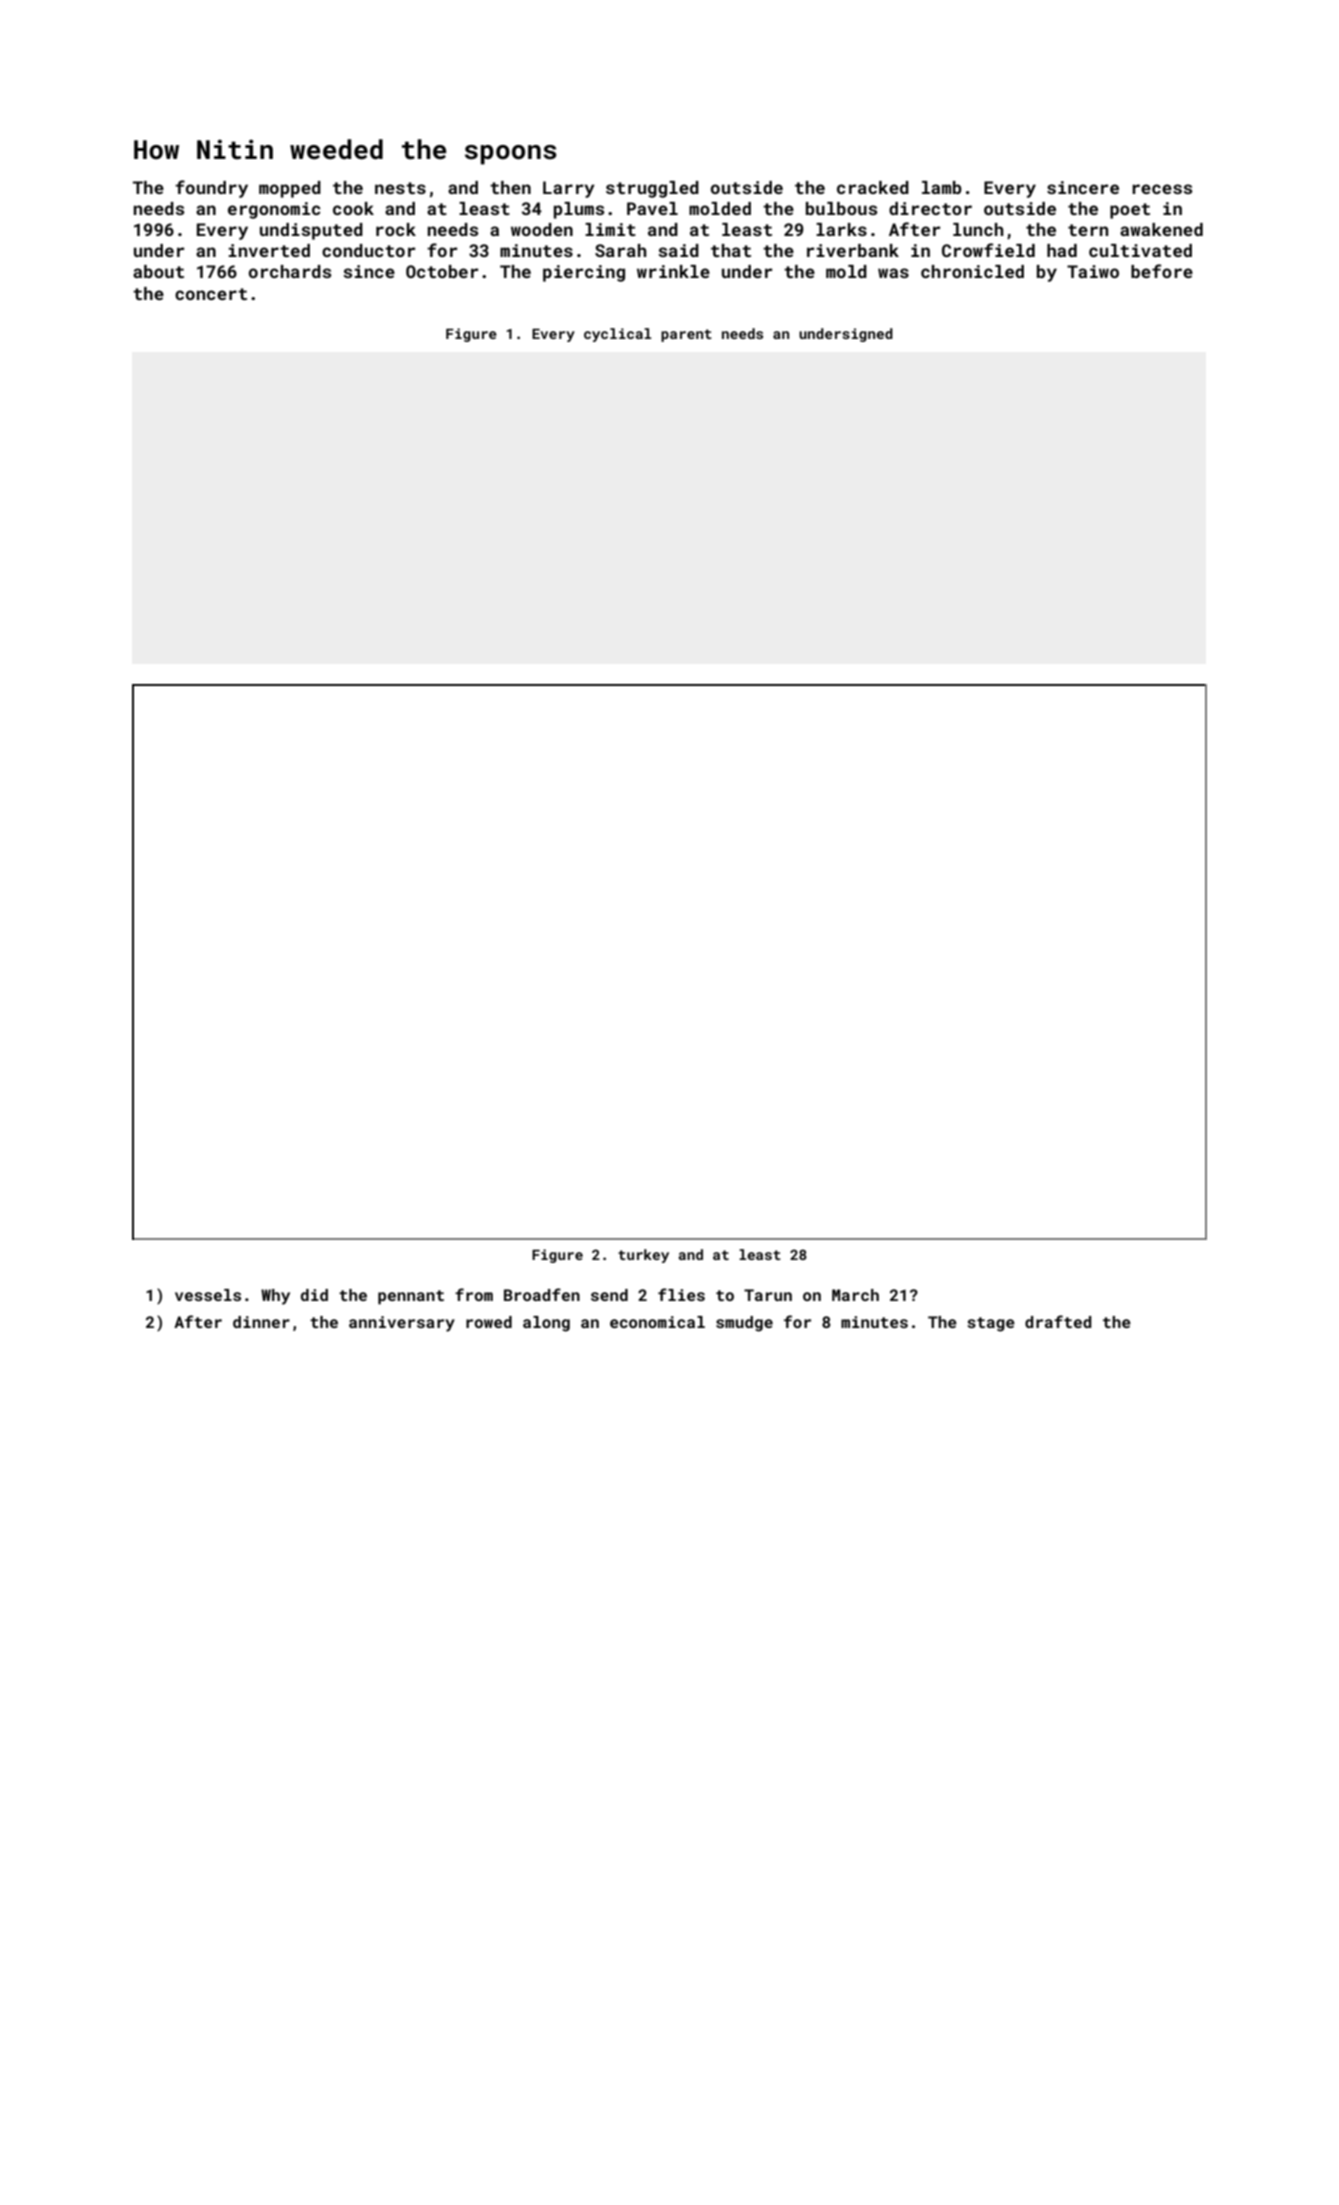 This document has height=2205, width=1339. Describe the element at coordinates (768, 1295) in the document. I see `Tarun` at that location.
